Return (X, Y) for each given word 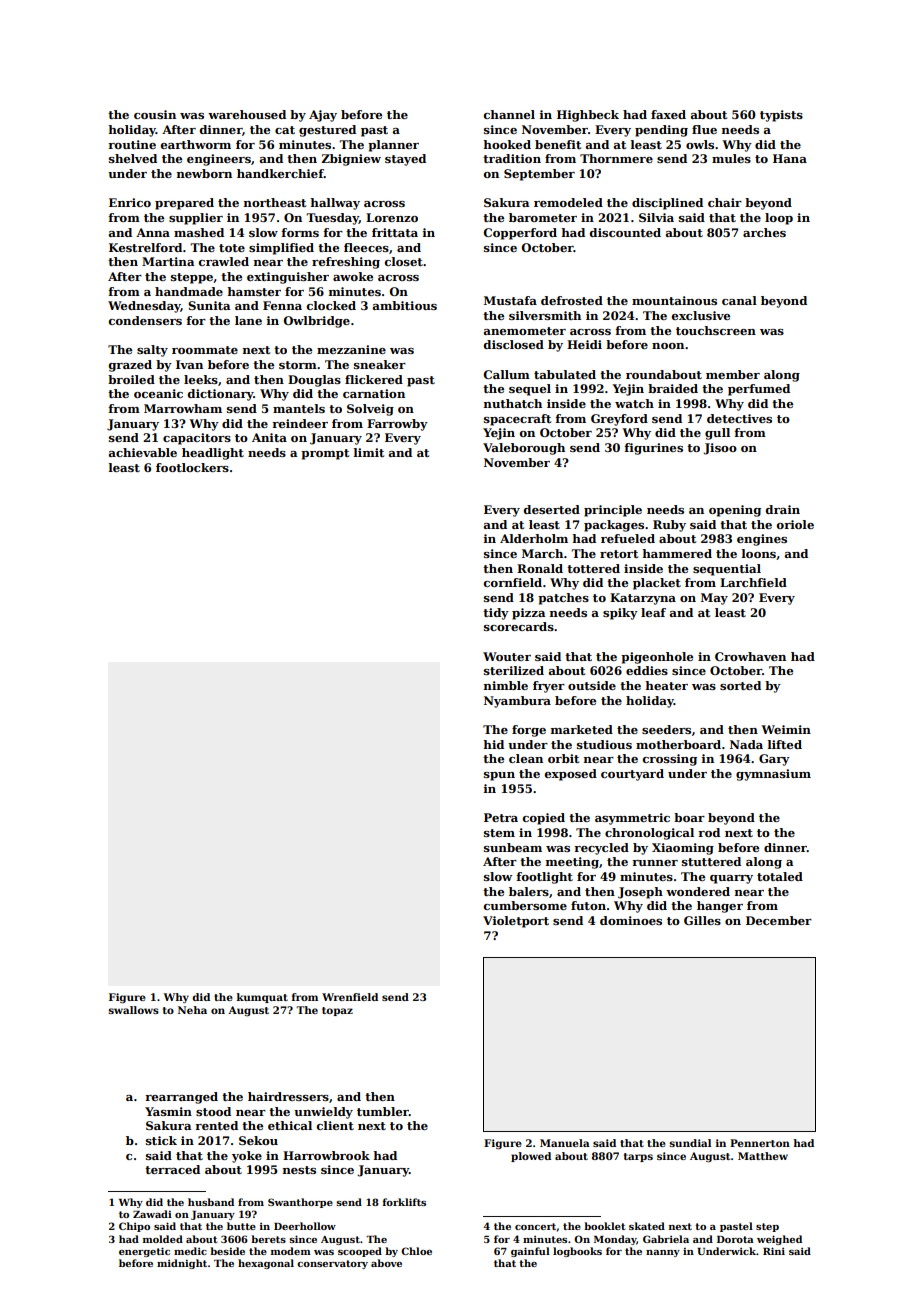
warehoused (247, 114)
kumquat (262, 998)
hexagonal (266, 1264)
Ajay (323, 116)
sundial (690, 1143)
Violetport (516, 922)
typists (781, 116)
